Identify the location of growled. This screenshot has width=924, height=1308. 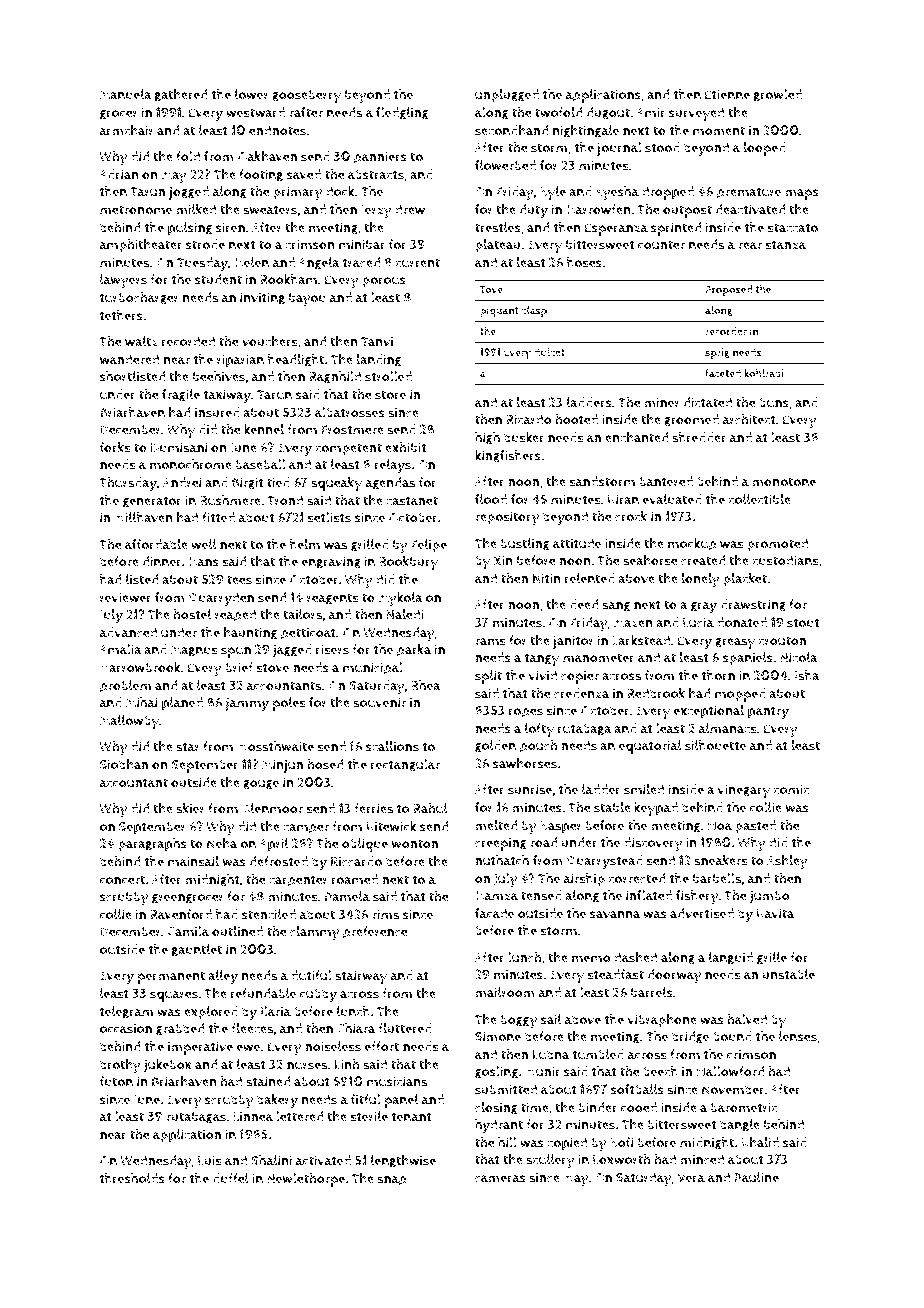
(778, 95).
